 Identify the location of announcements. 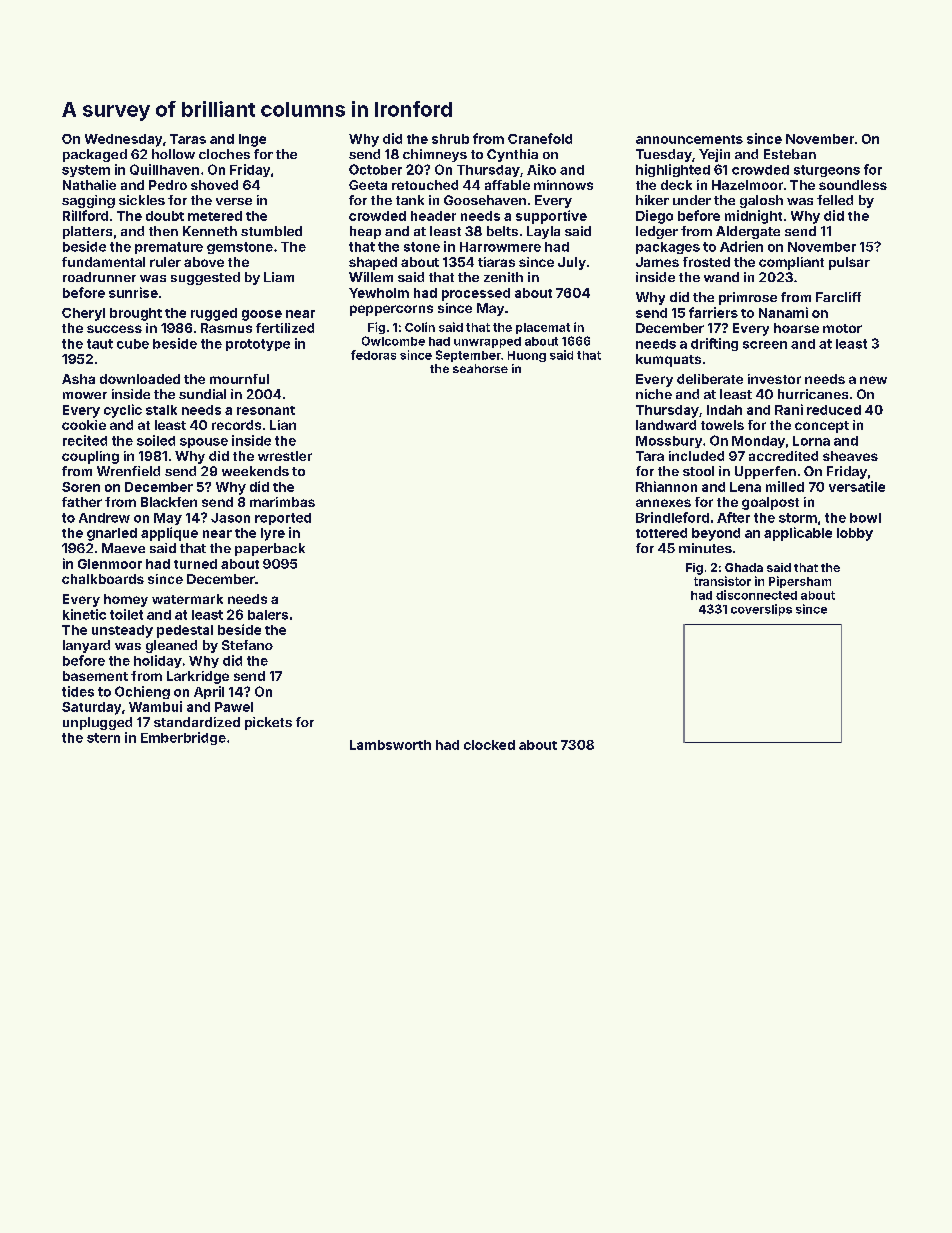
(689, 139).
